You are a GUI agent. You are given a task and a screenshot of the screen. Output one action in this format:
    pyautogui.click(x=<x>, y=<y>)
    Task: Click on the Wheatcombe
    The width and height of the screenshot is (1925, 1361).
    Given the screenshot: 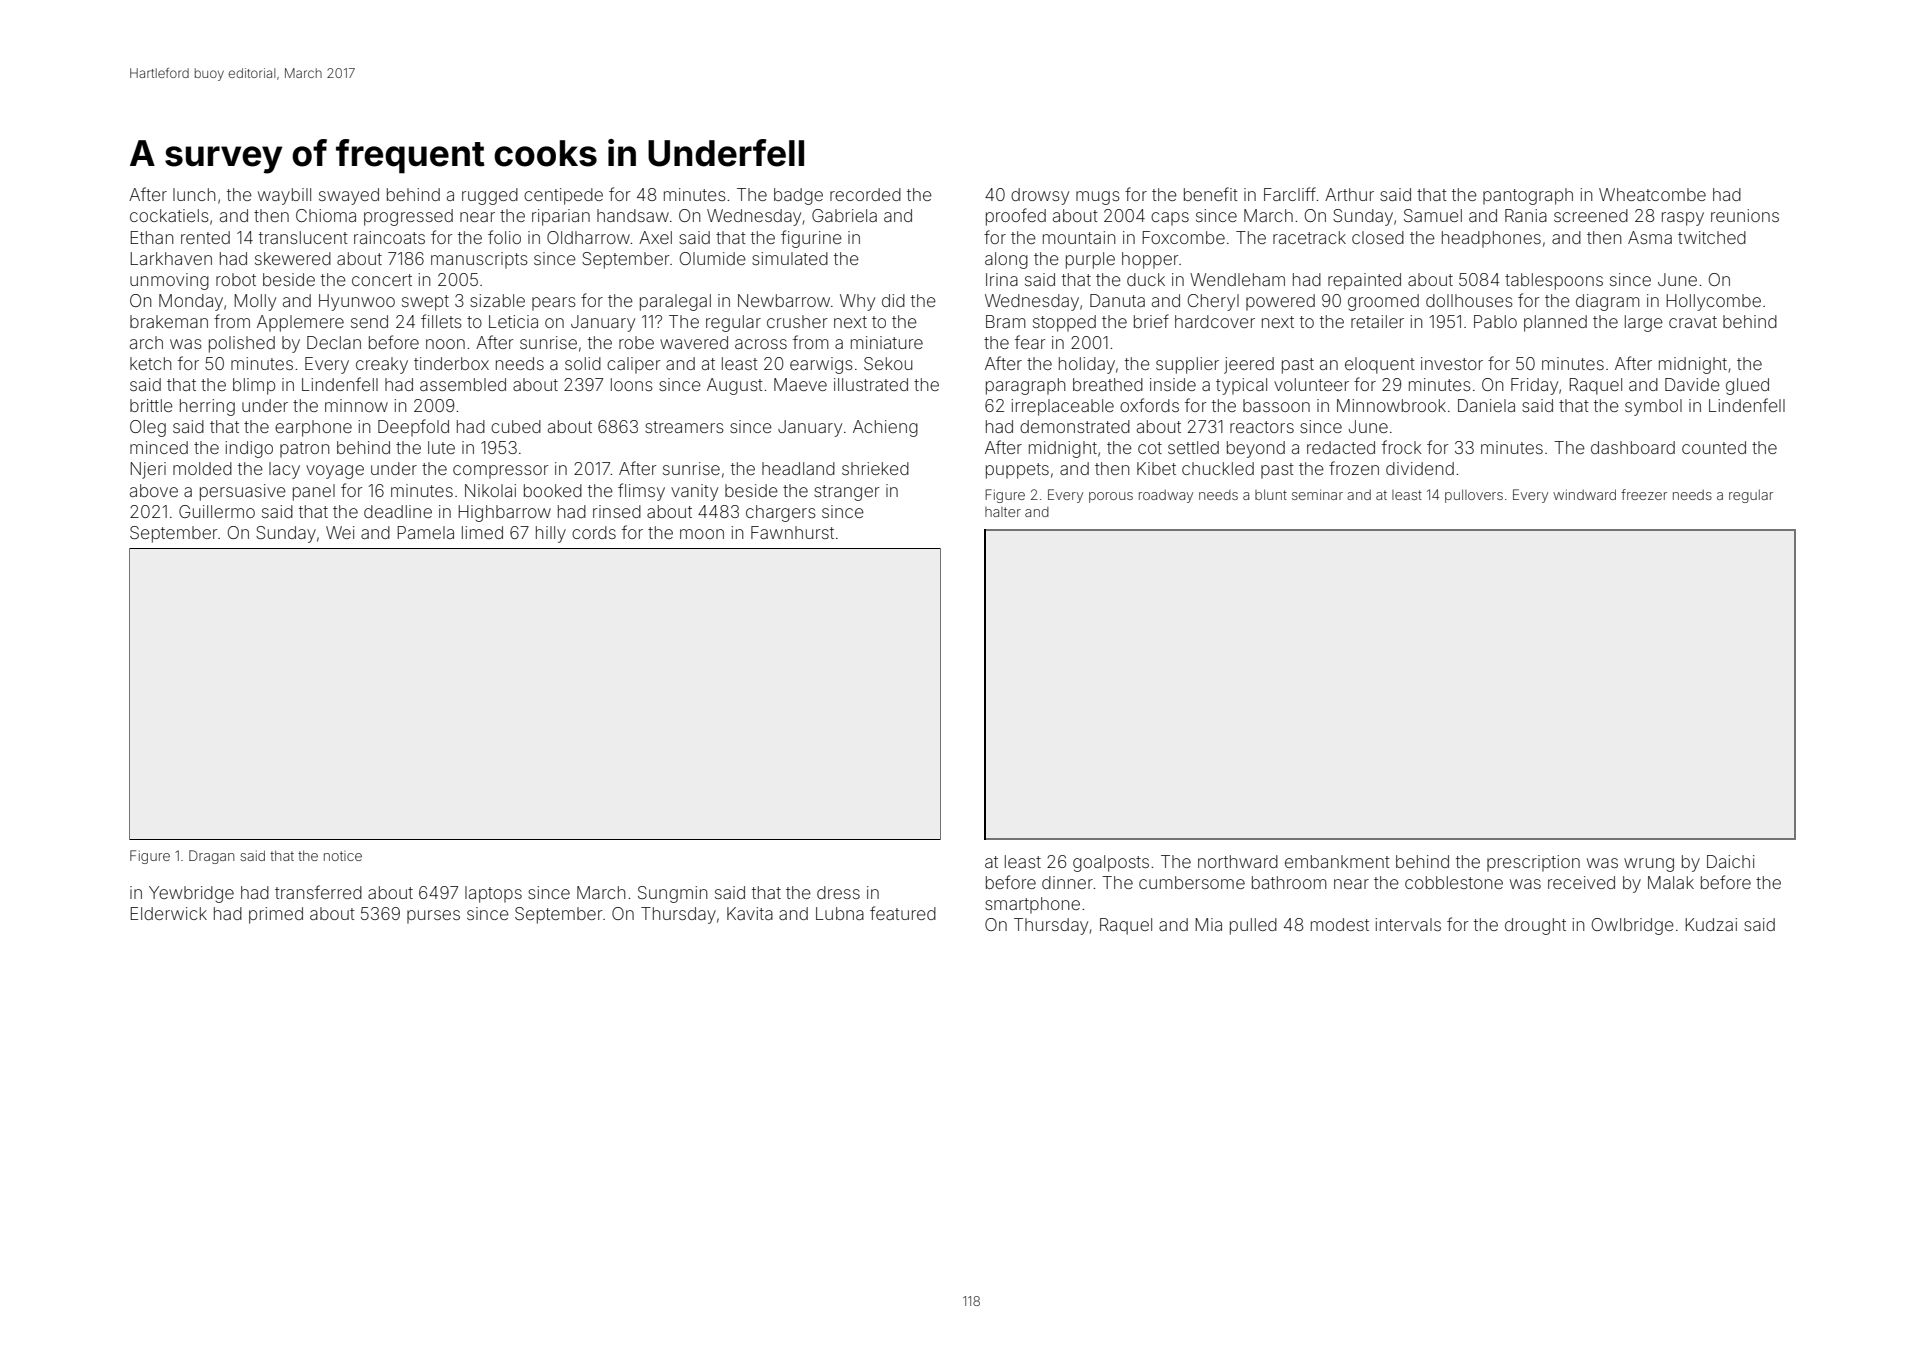 What is the action you would take?
    pyautogui.click(x=1652, y=194)
